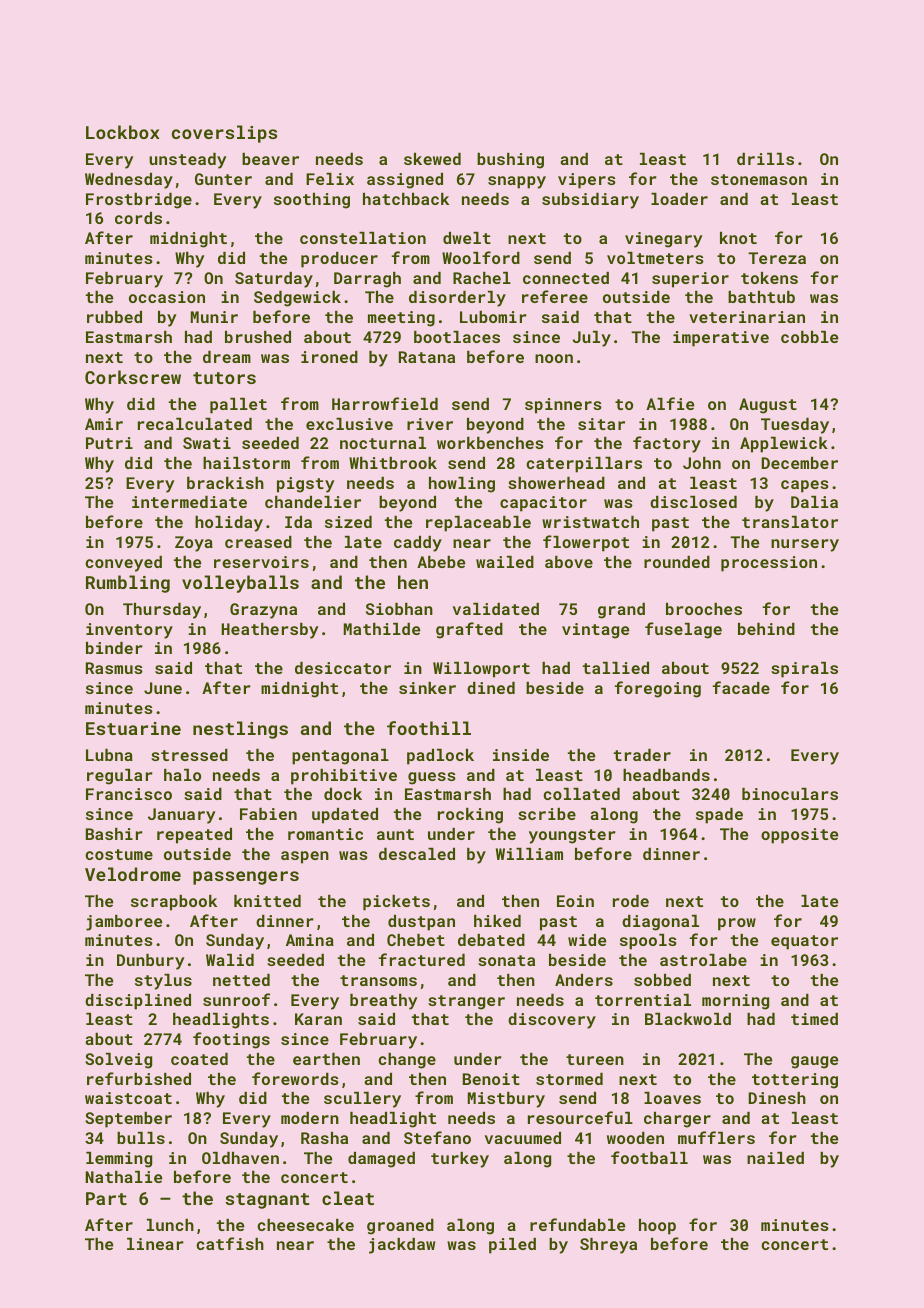  I want to click on drills, so click(765, 159).
